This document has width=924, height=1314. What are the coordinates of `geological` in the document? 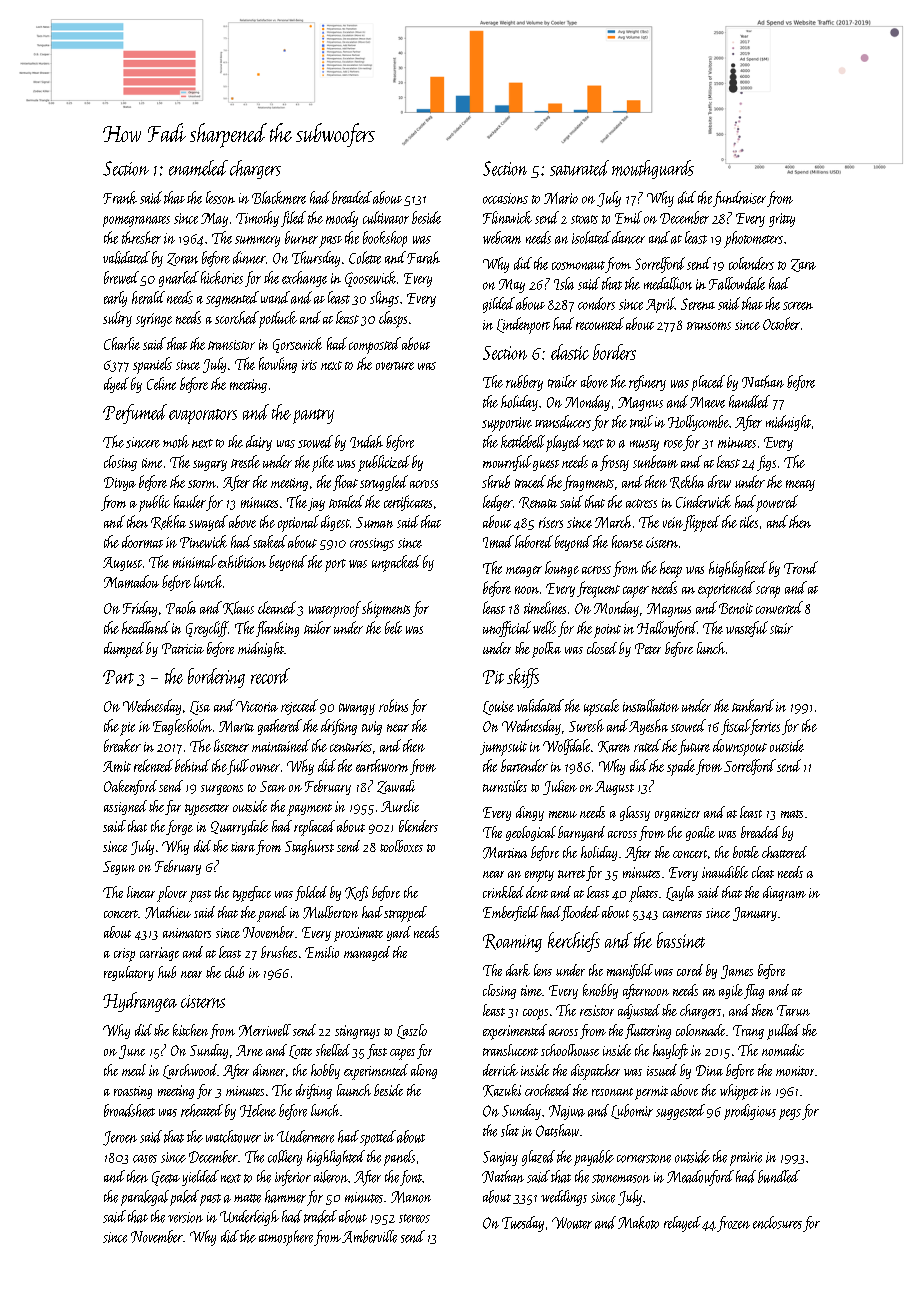 It's located at (531, 833).
